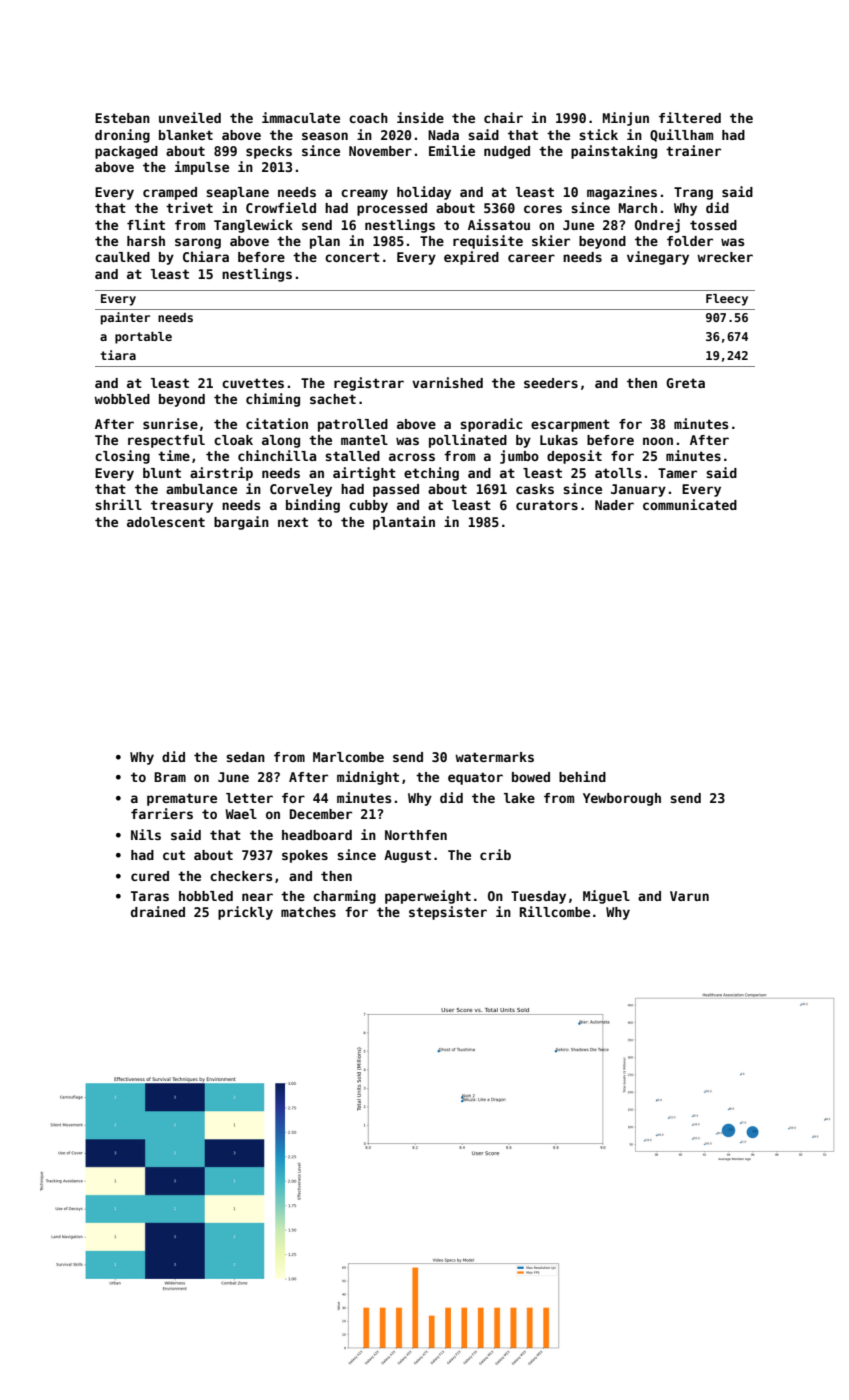 This screenshot has width=849, height=1400. What do you see at coordinates (122, 118) in the screenshot?
I see `Esteban` at bounding box center [122, 118].
